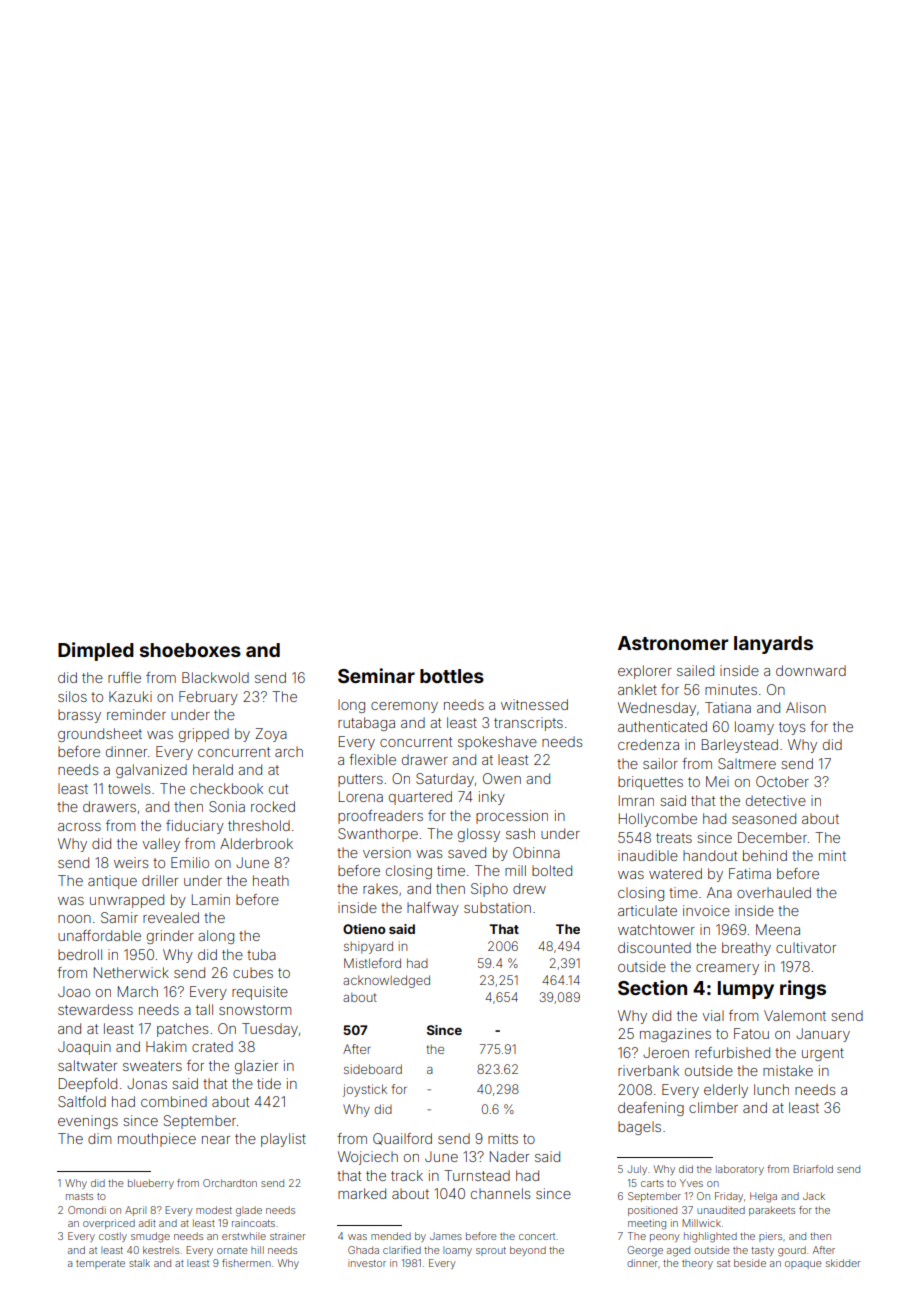 The image size is (924, 1308). I want to click on towels, so click(129, 788).
